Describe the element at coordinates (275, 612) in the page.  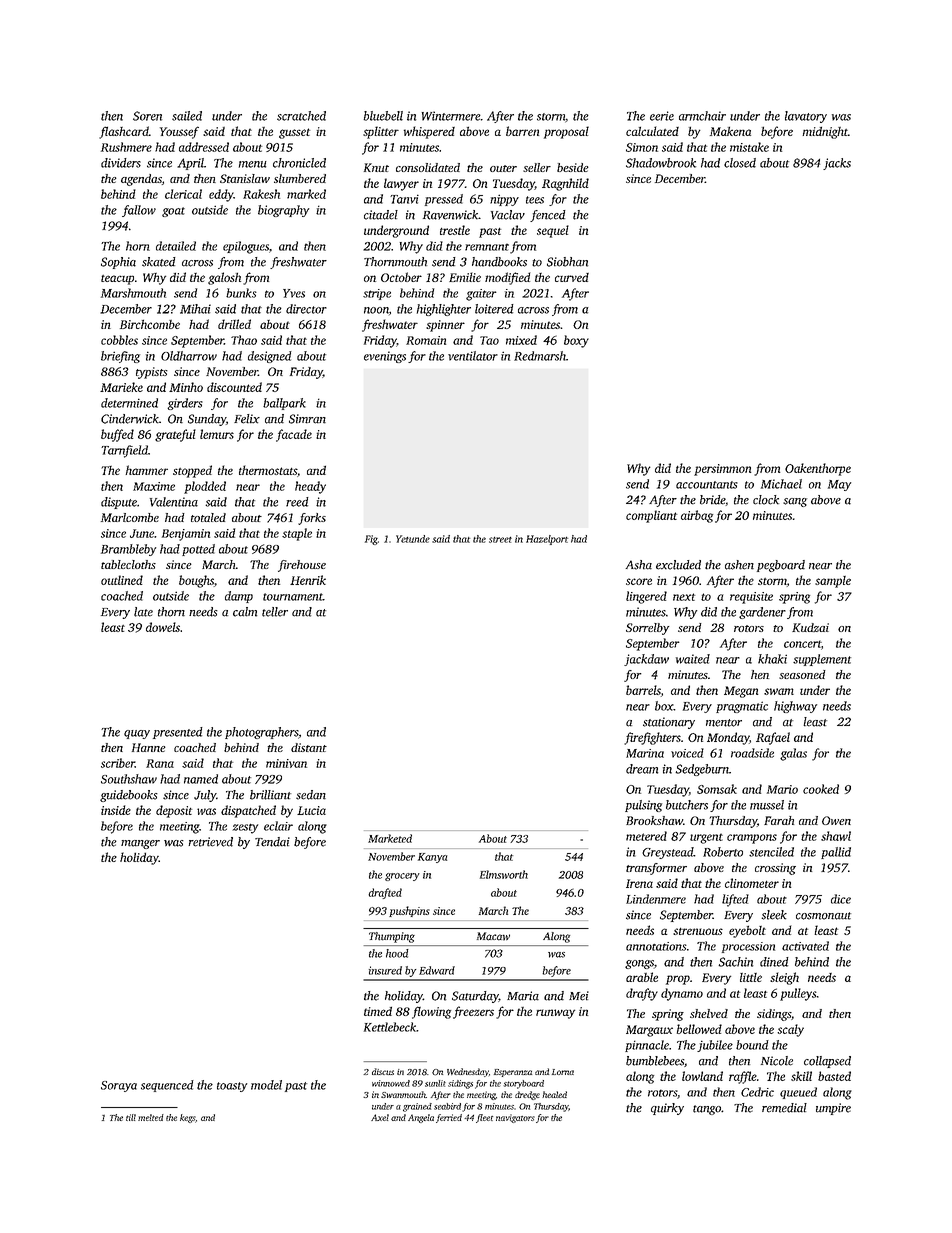
I see `teller` at that location.
